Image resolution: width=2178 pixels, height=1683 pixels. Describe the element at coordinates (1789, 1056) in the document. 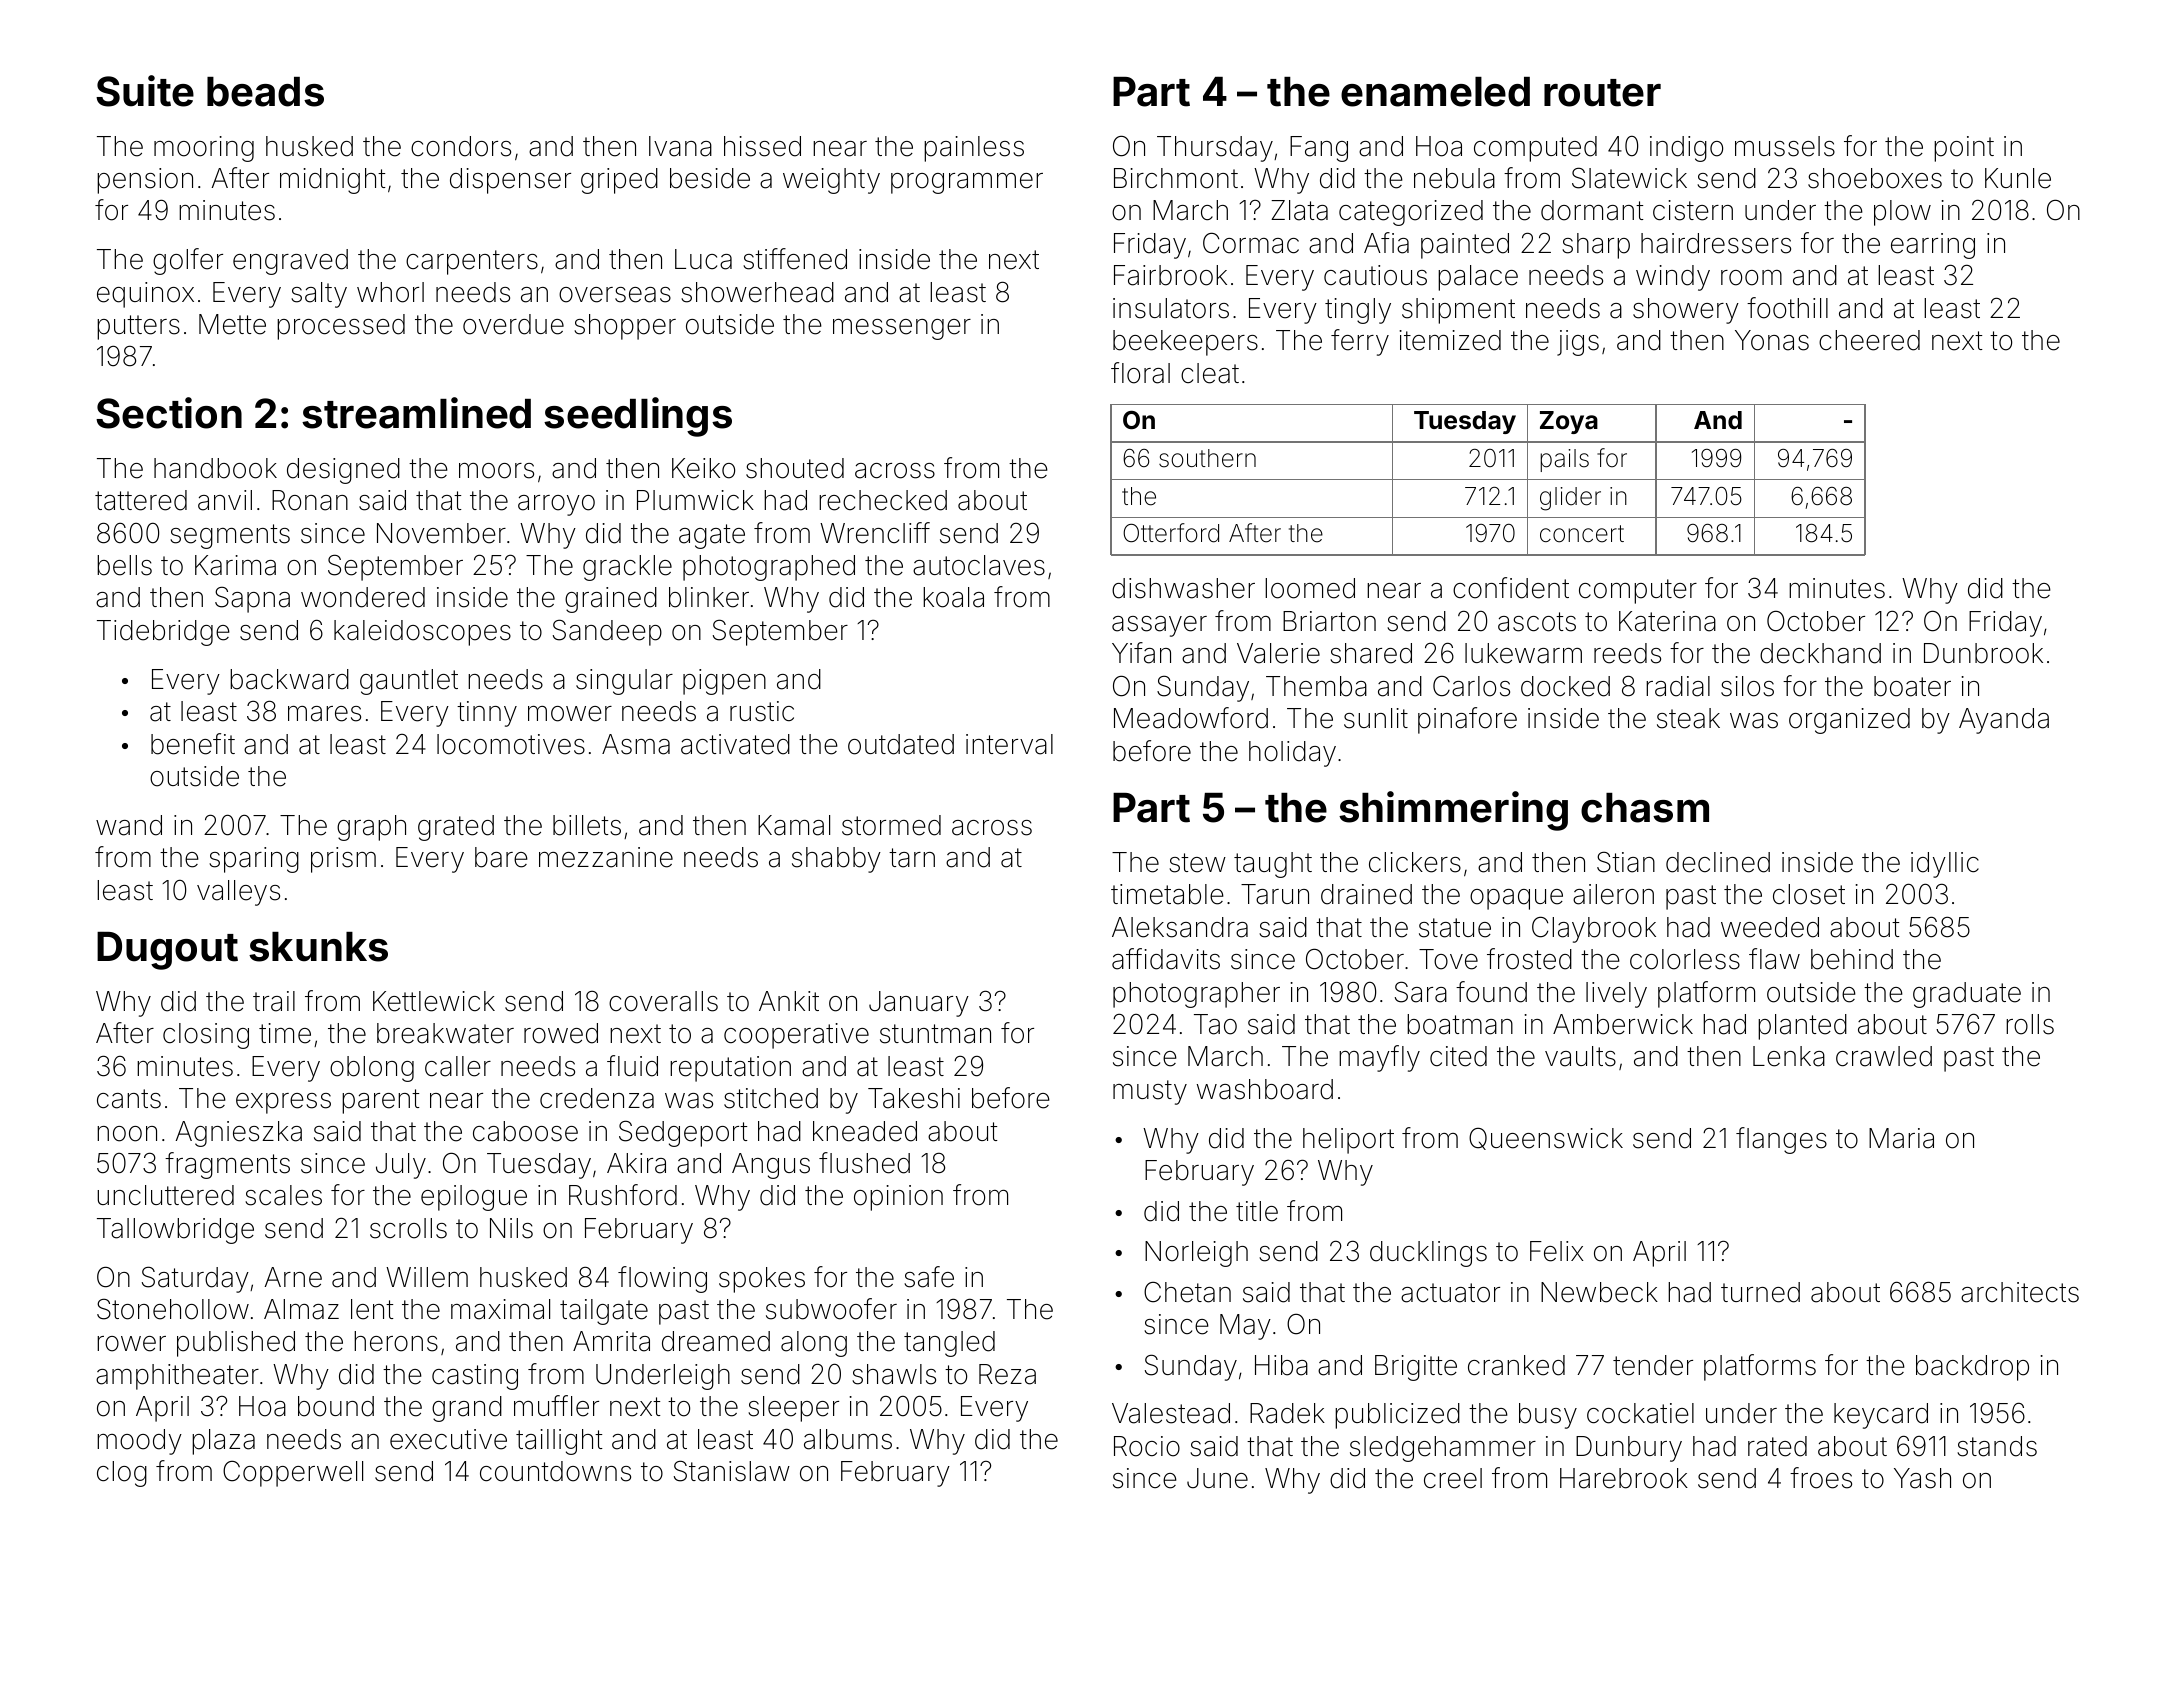

I see `Lenka` at that location.
